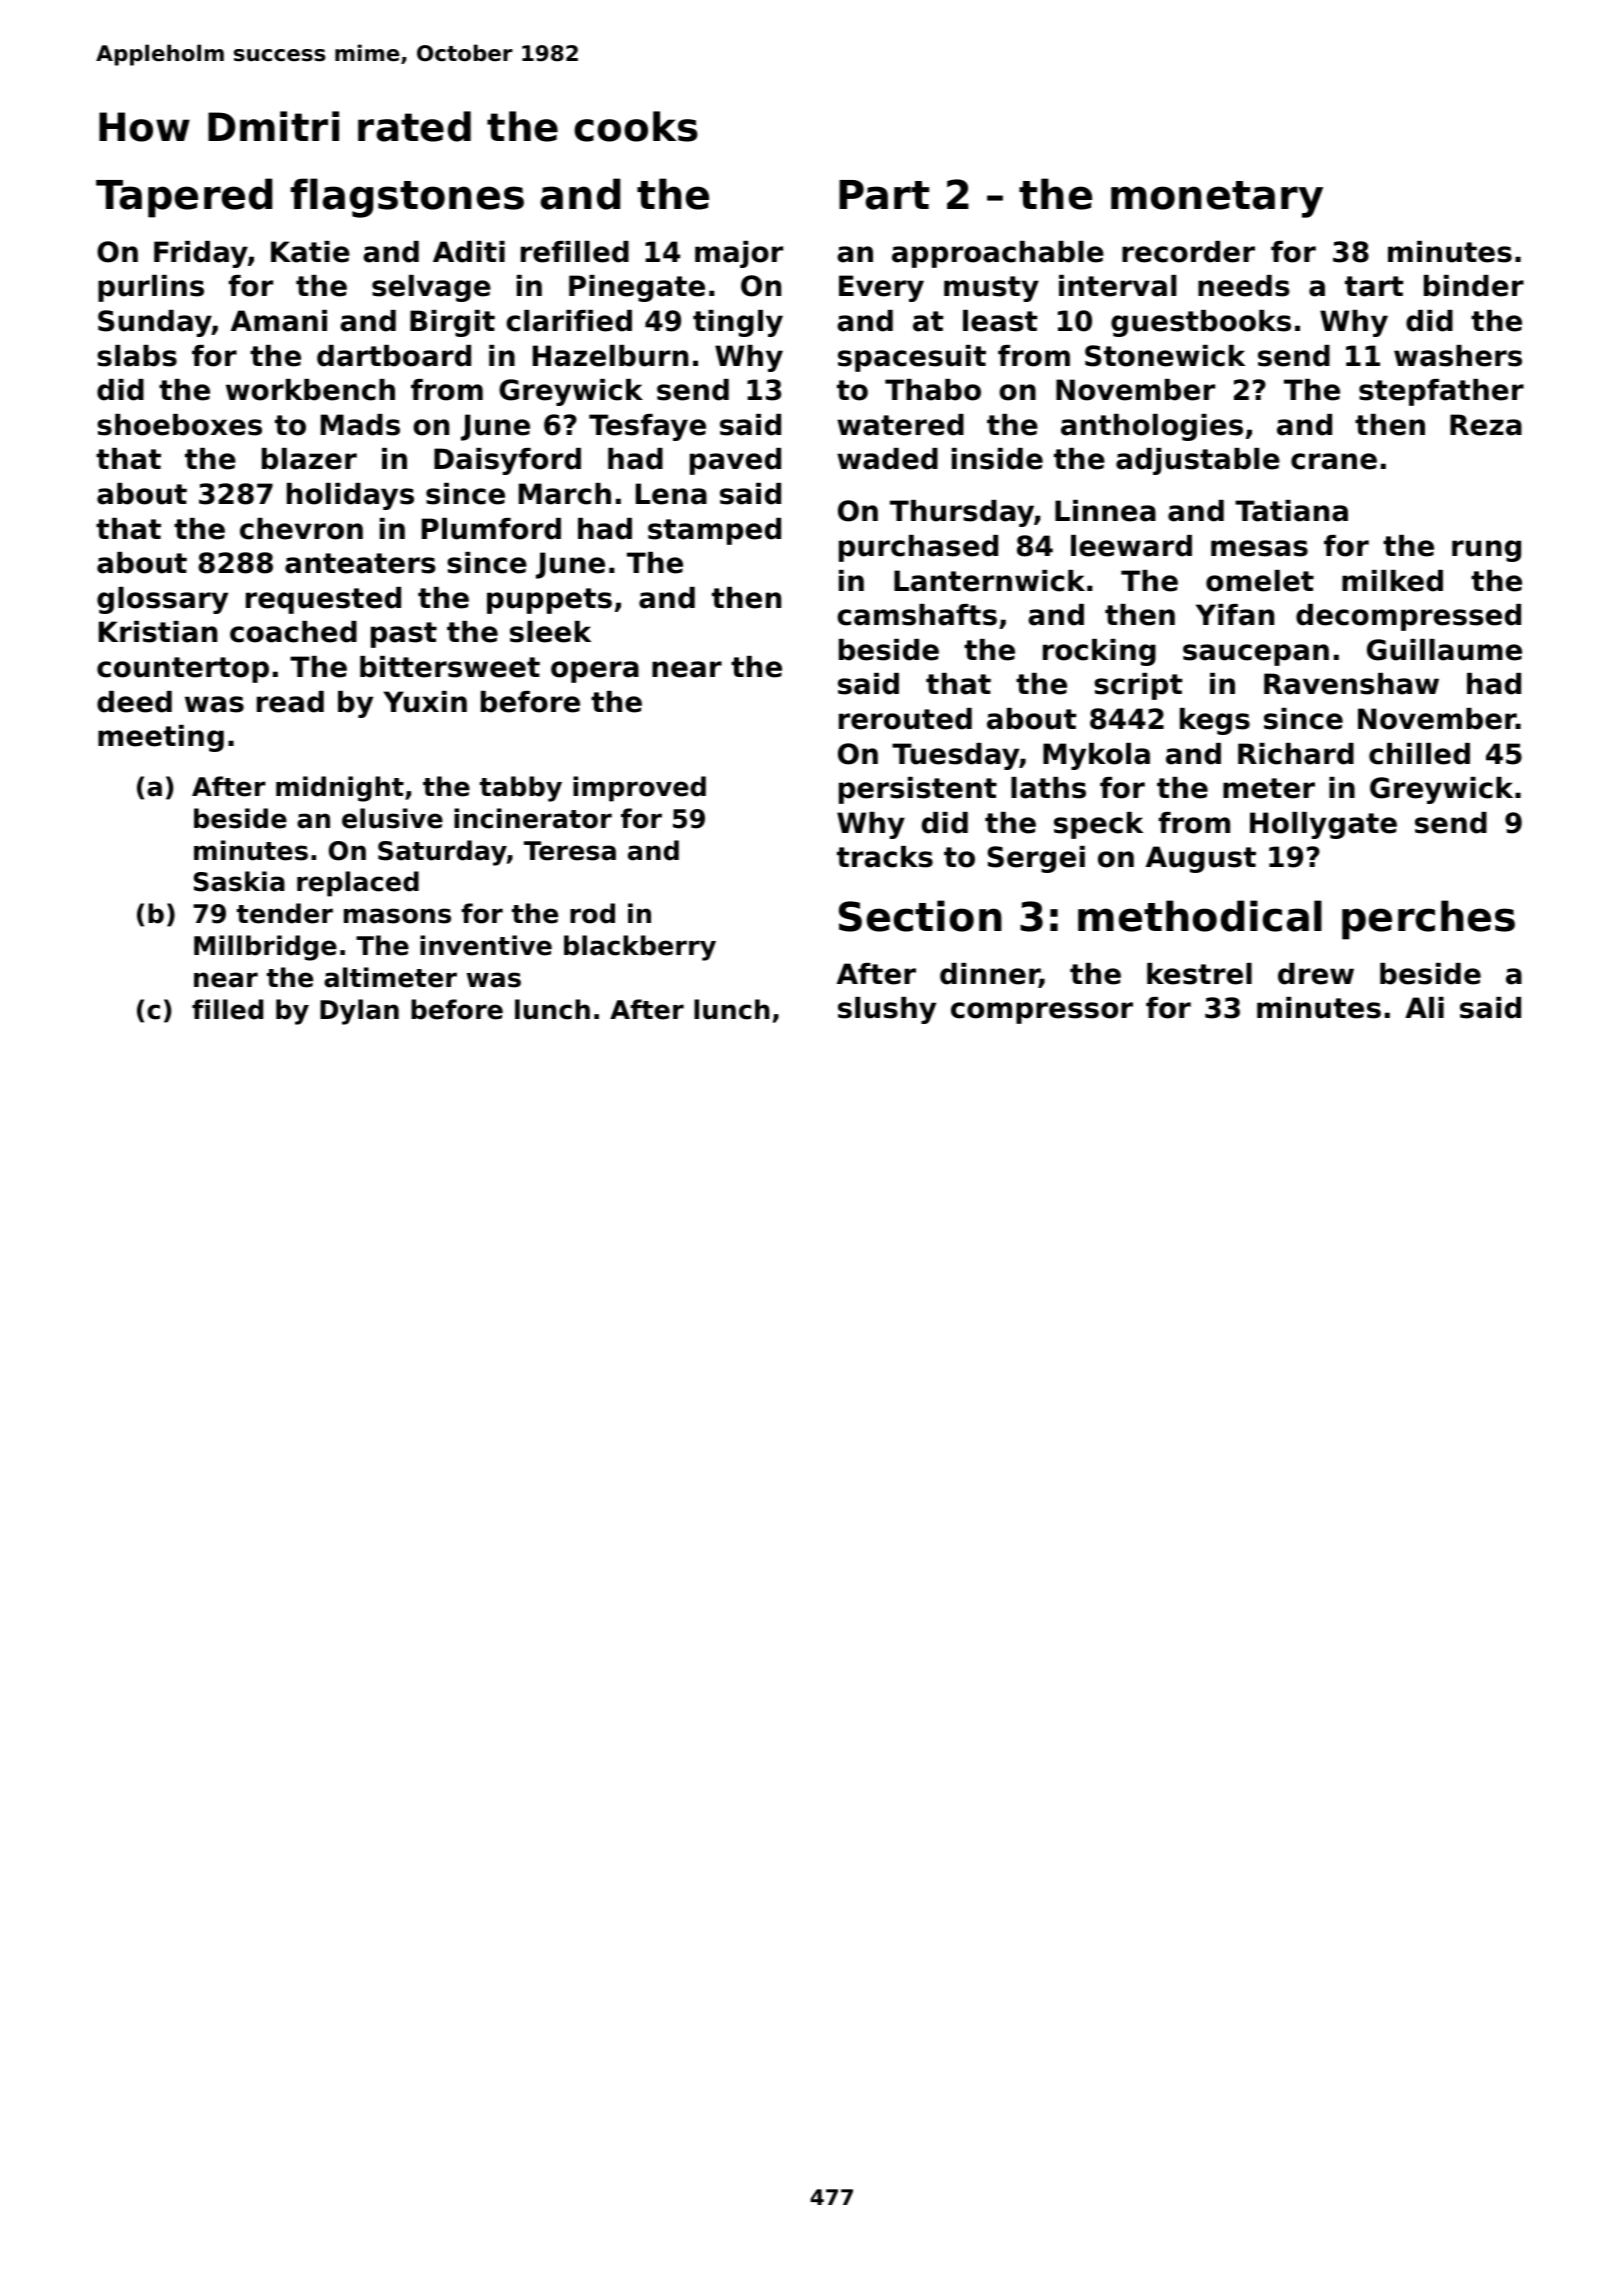  What do you see at coordinates (595, 672) in the image?
I see `opera` at bounding box center [595, 672].
